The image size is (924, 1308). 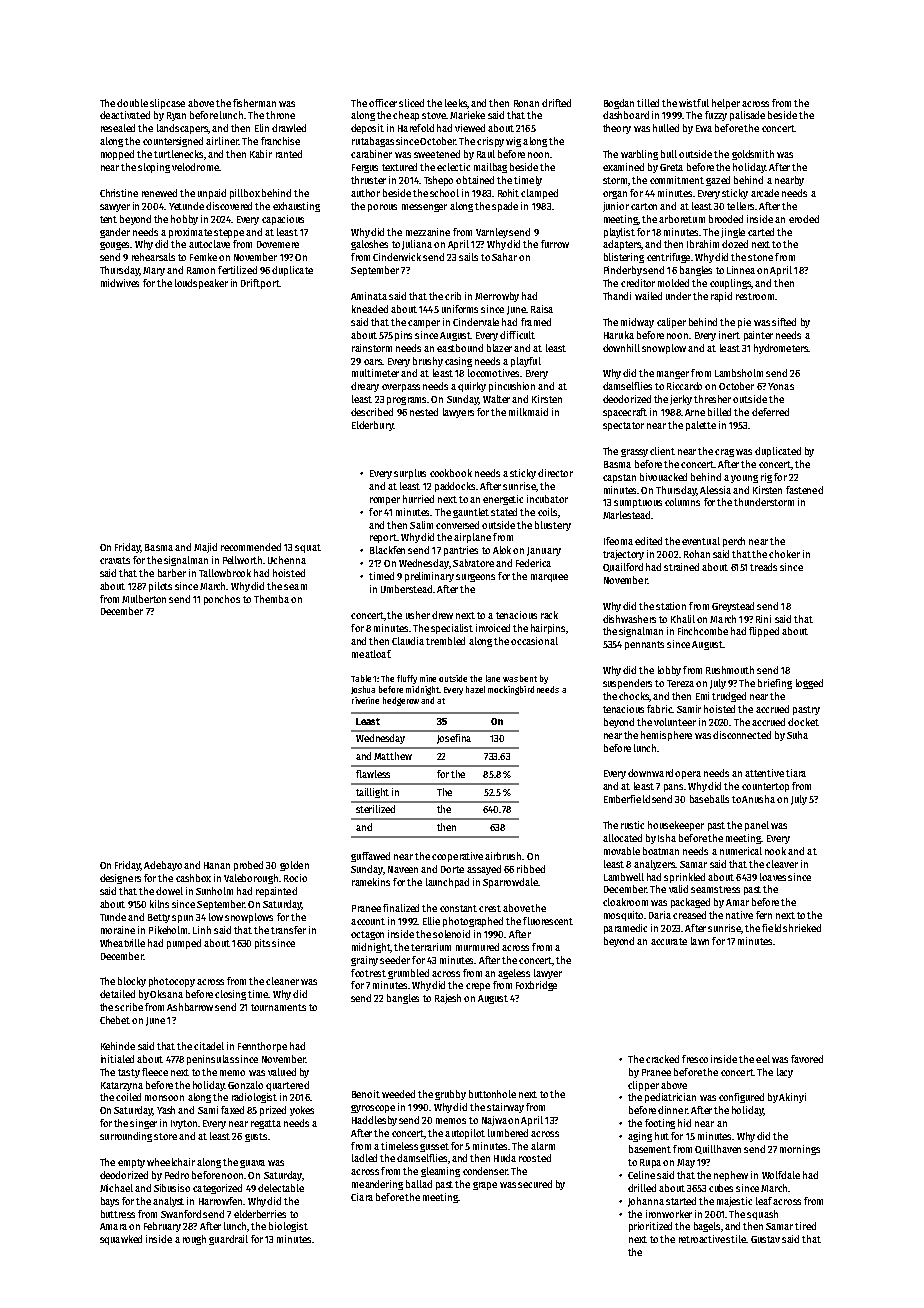 What do you see at coordinates (401, 388) in the page?
I see `overpass` at bounding box center [401, 388].
